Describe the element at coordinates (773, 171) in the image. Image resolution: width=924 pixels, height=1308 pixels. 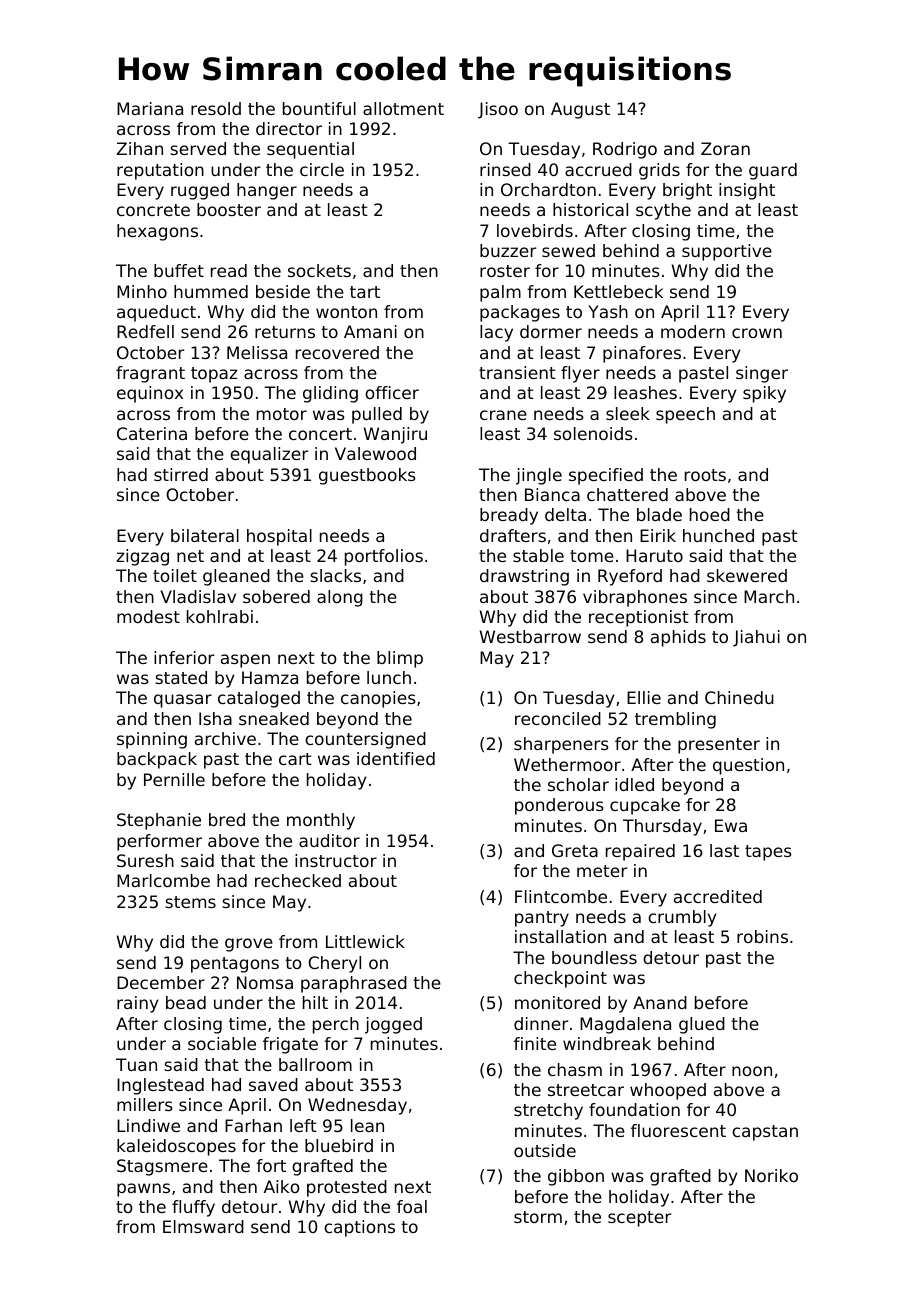
I see `guard` at that location.
